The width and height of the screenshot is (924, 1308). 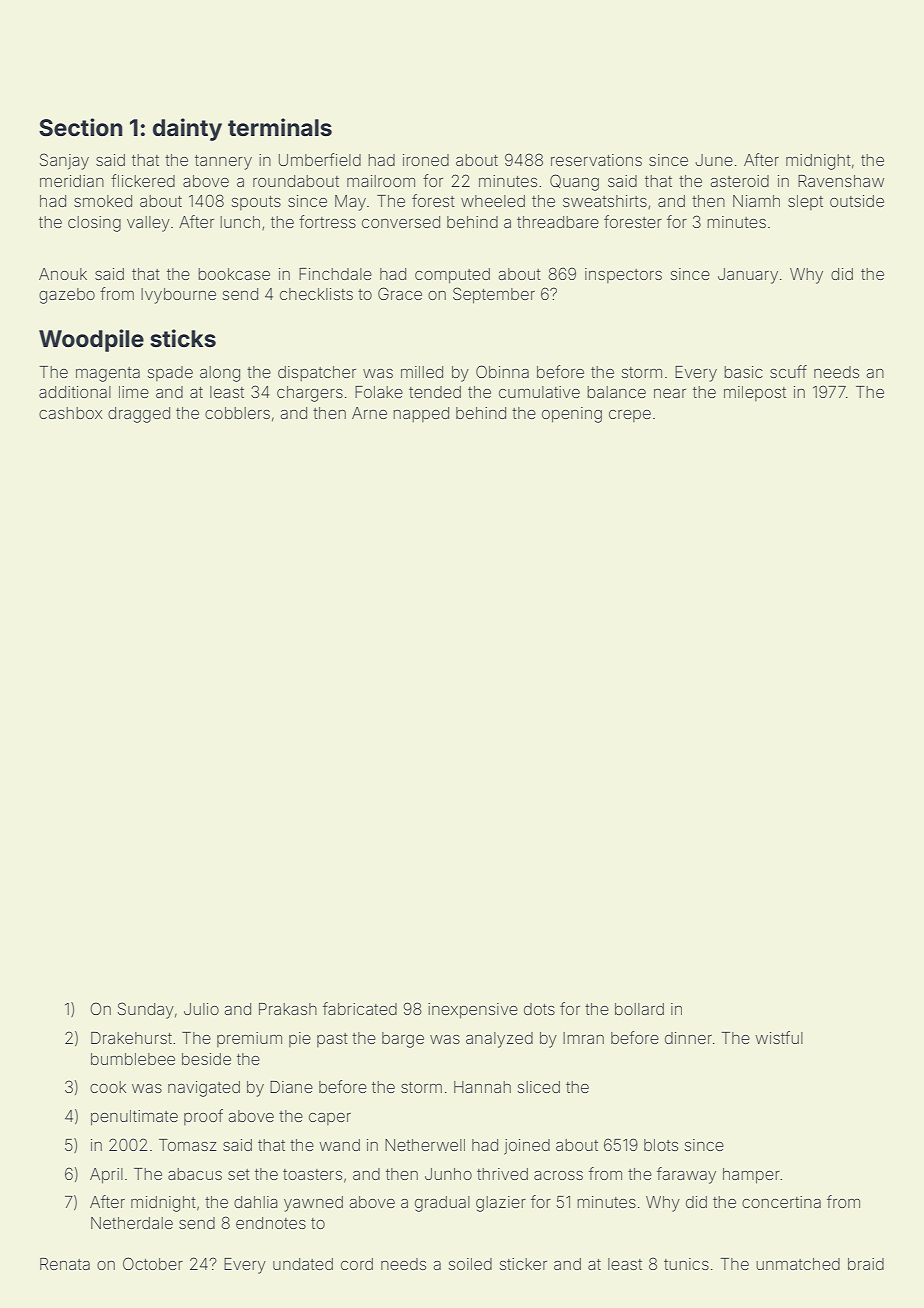 I want to click on unmatched, so click(x=798, y=1264).
